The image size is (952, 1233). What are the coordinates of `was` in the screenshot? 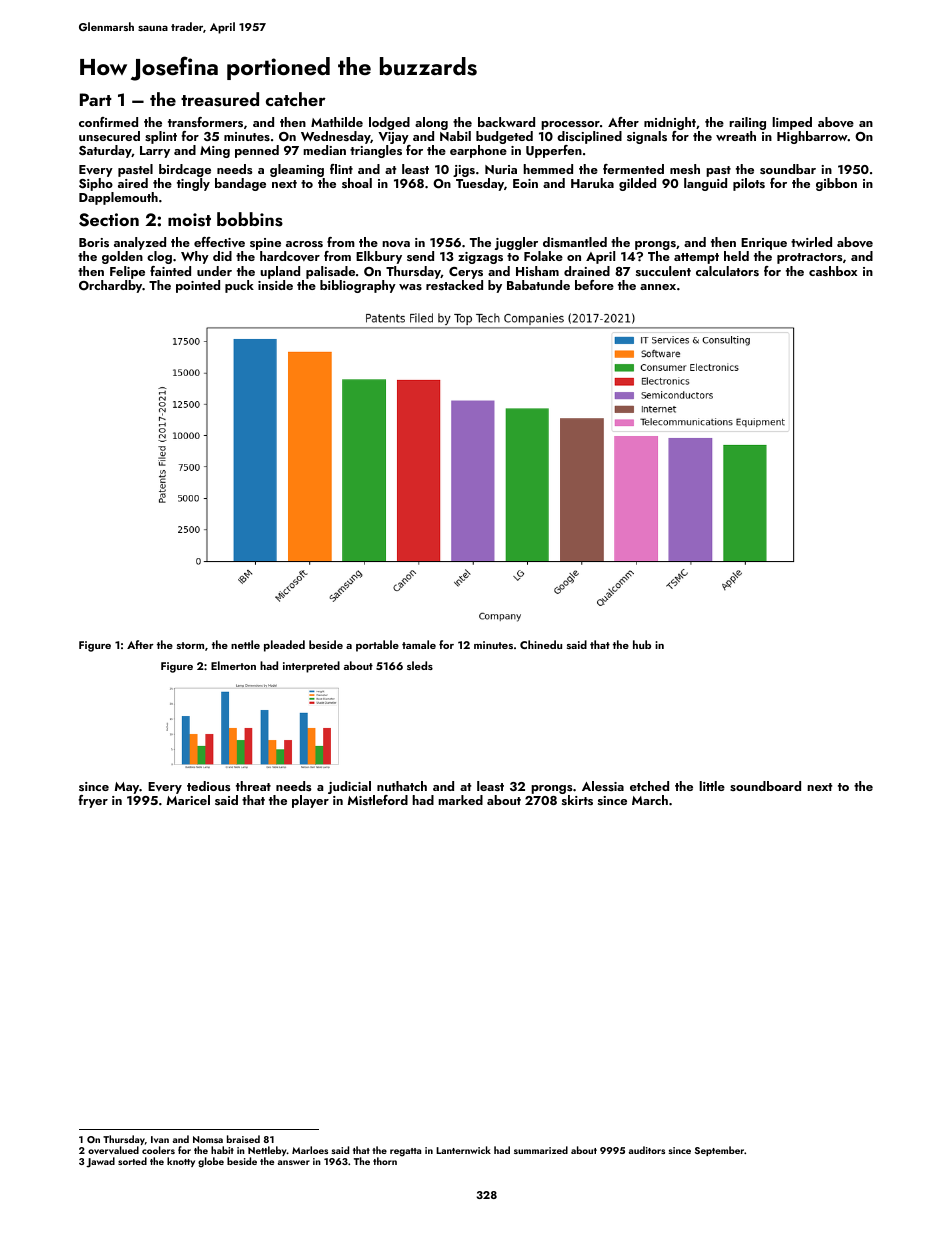 It's located at (410, 287).
